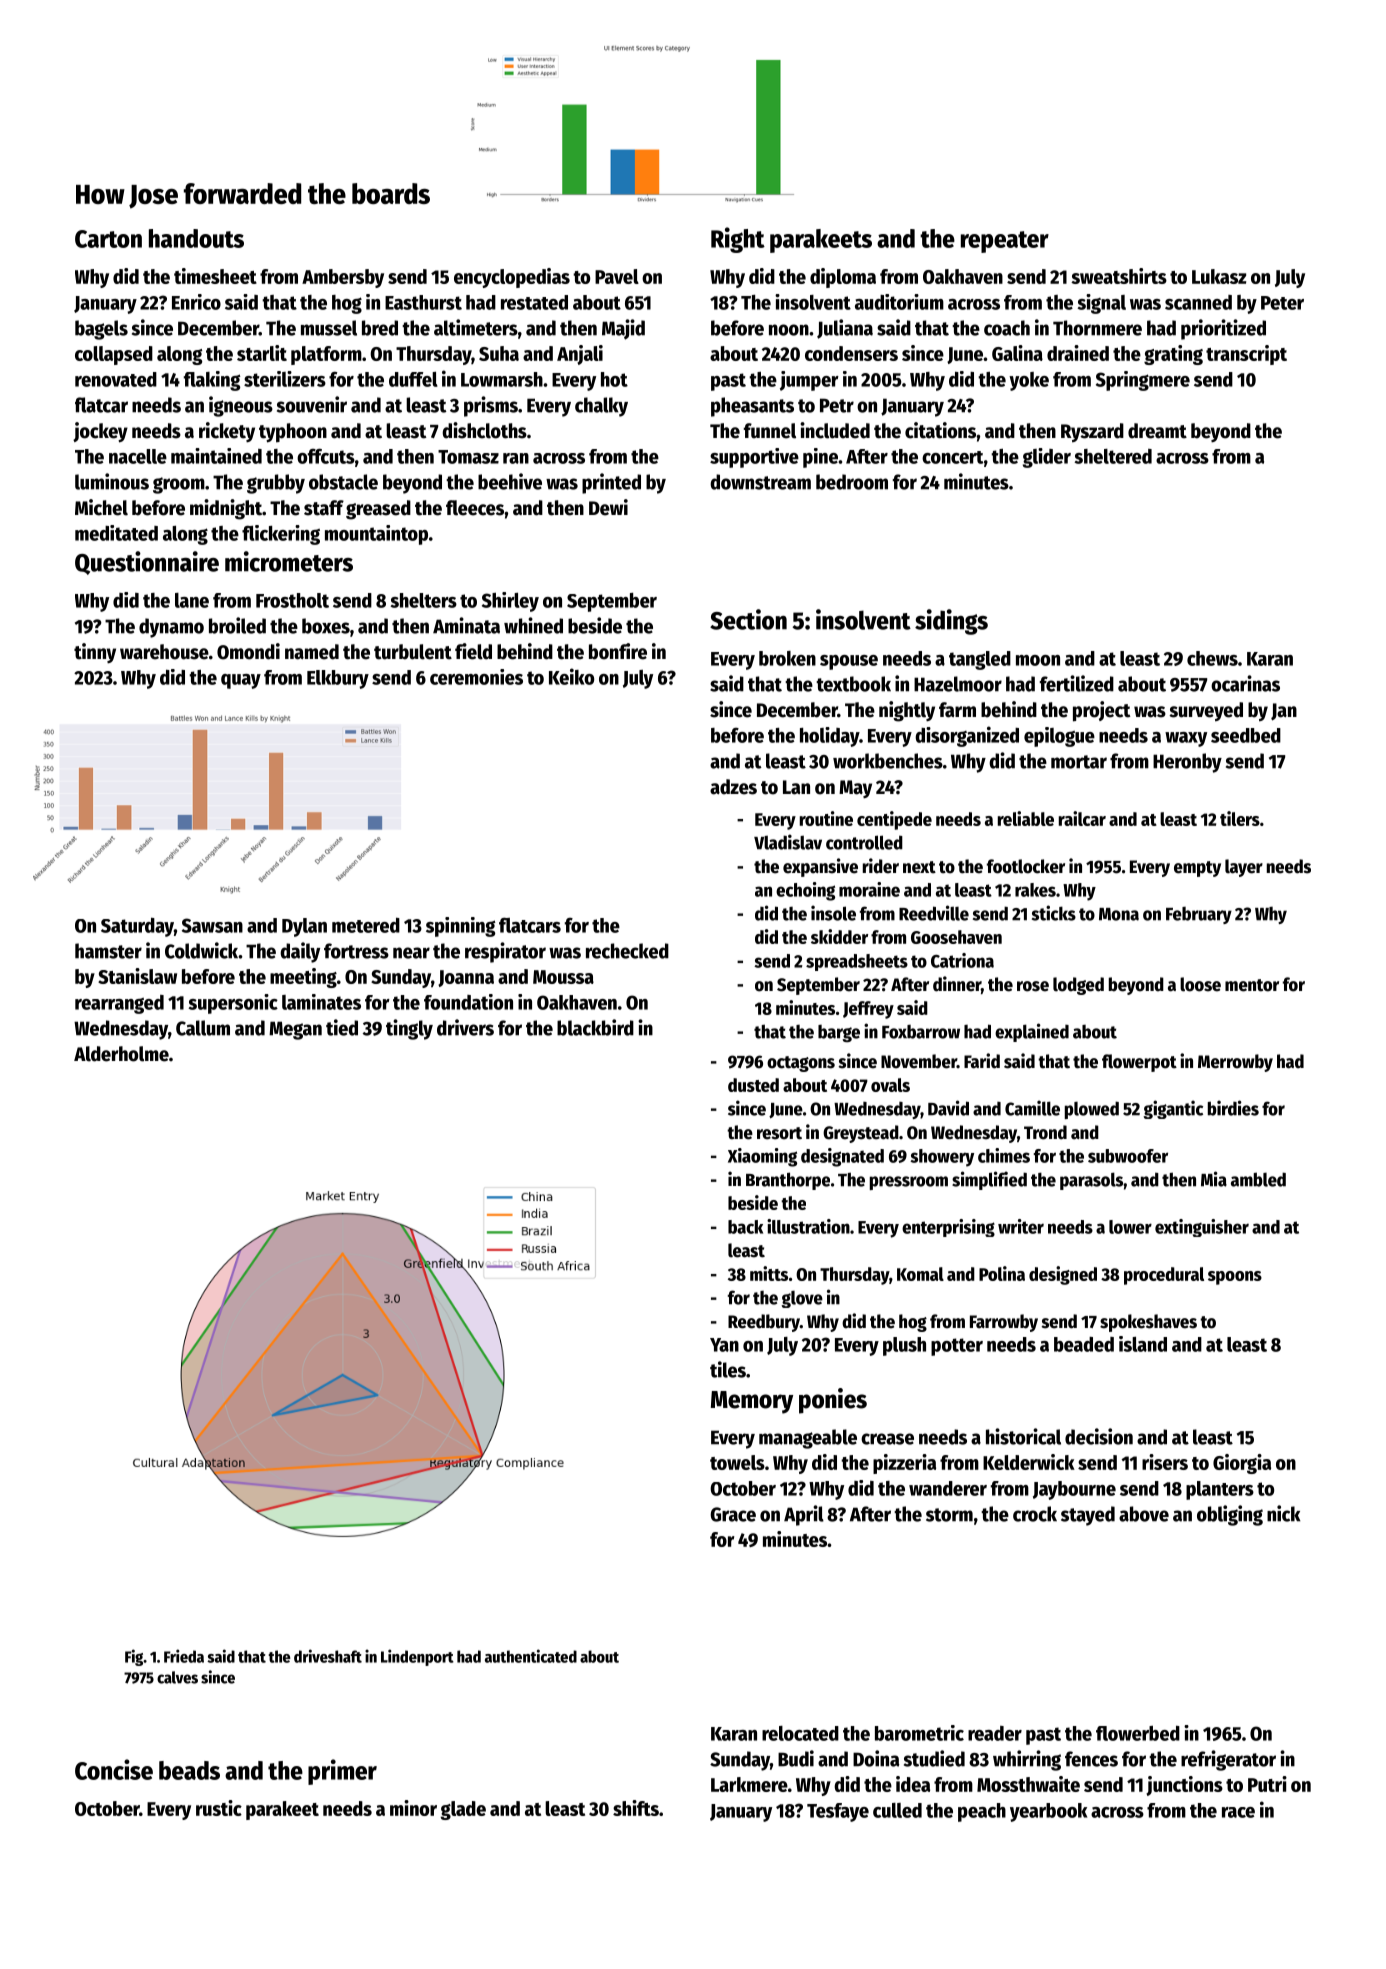 This image has width=1386, height=1969. Describe the element at coordinates (1079, 762) in the image. I see `mortar` at that location.
